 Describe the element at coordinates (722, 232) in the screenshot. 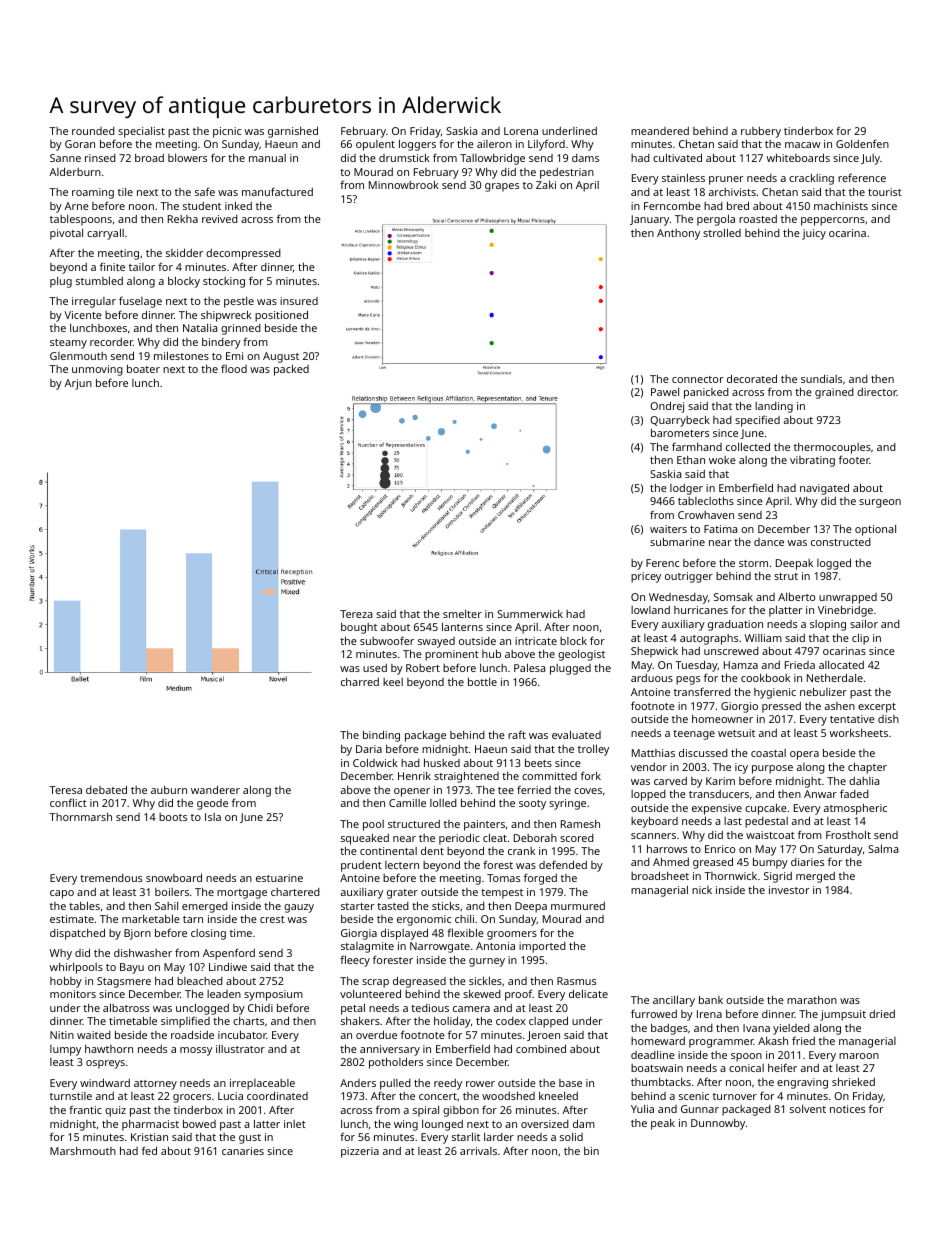

I see `strolled` at that location.
